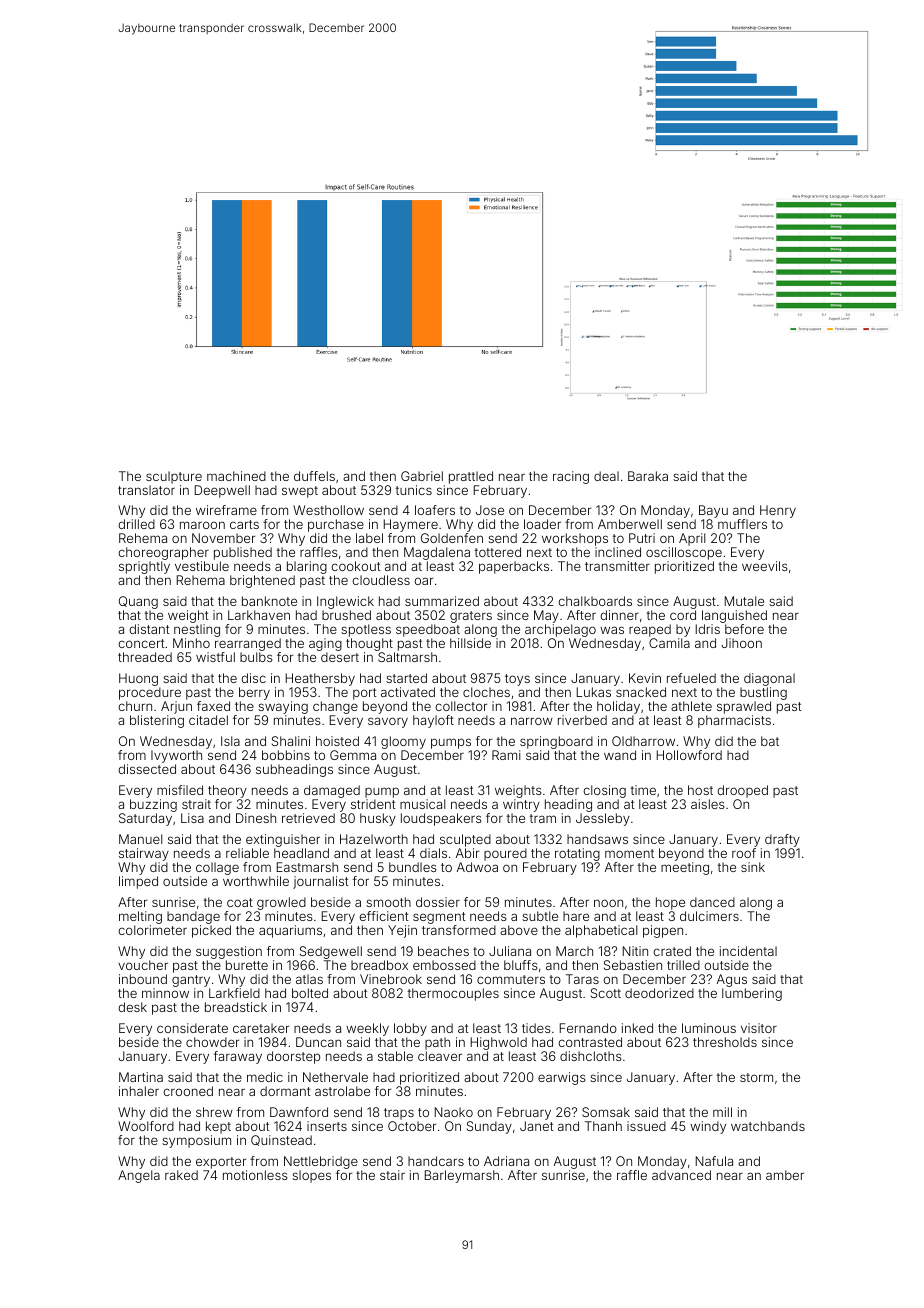 The image size is (924, 1308). What do you see at coordinates (332, 792) in the document?
I see `damaged` at bounding box center [332, 792].
